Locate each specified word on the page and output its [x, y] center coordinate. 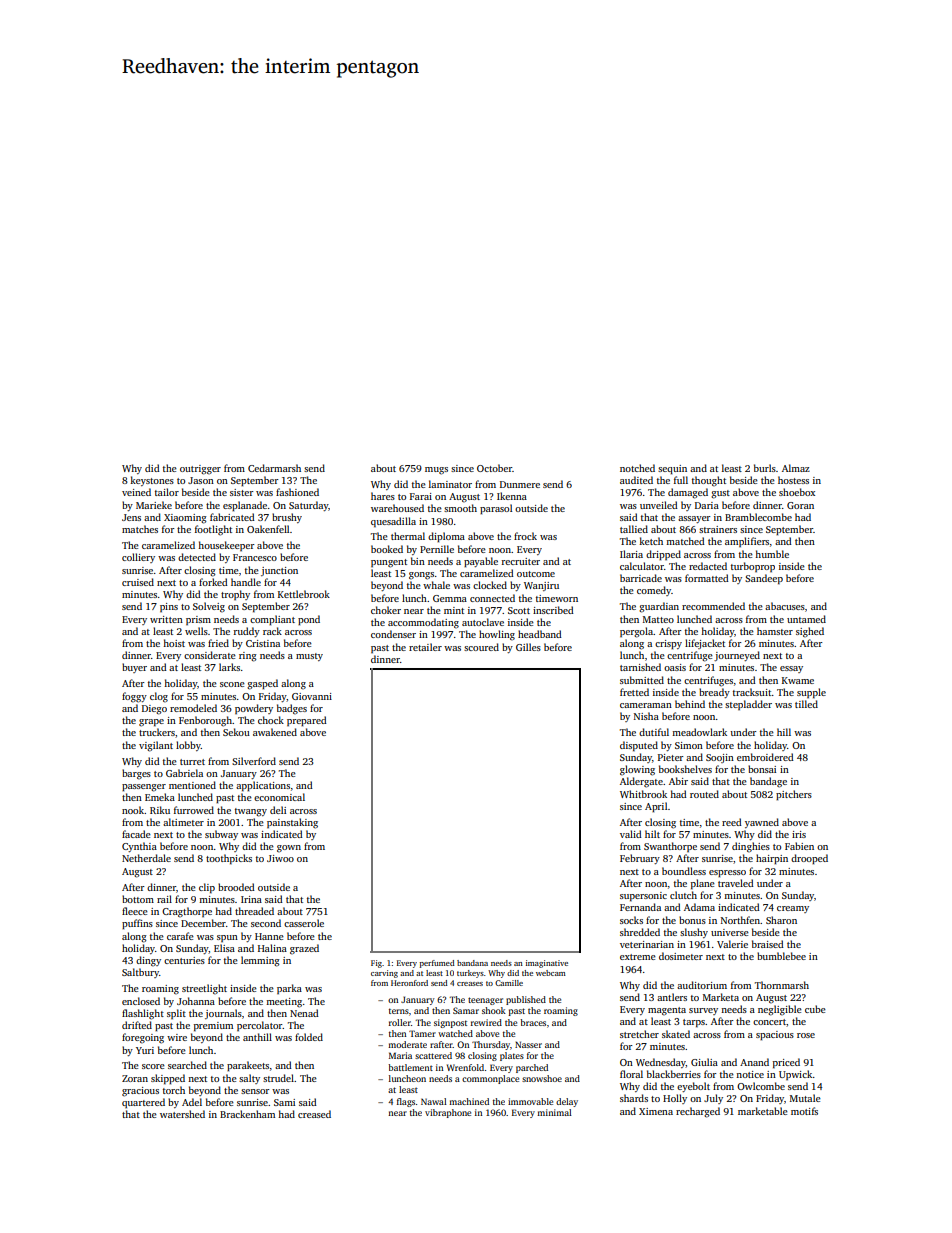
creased [314, 1114]
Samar [466, 1010]
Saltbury [140, 973]
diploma [446, 537]
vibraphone [448, 1113]
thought [709, 481]
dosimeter [681, 956]
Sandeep [764, 579]
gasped [262, 684]
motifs [804, 1111]
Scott [519, 610]
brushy [287, 518]
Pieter [671, 757]
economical [279, 797]
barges [136, 774]
